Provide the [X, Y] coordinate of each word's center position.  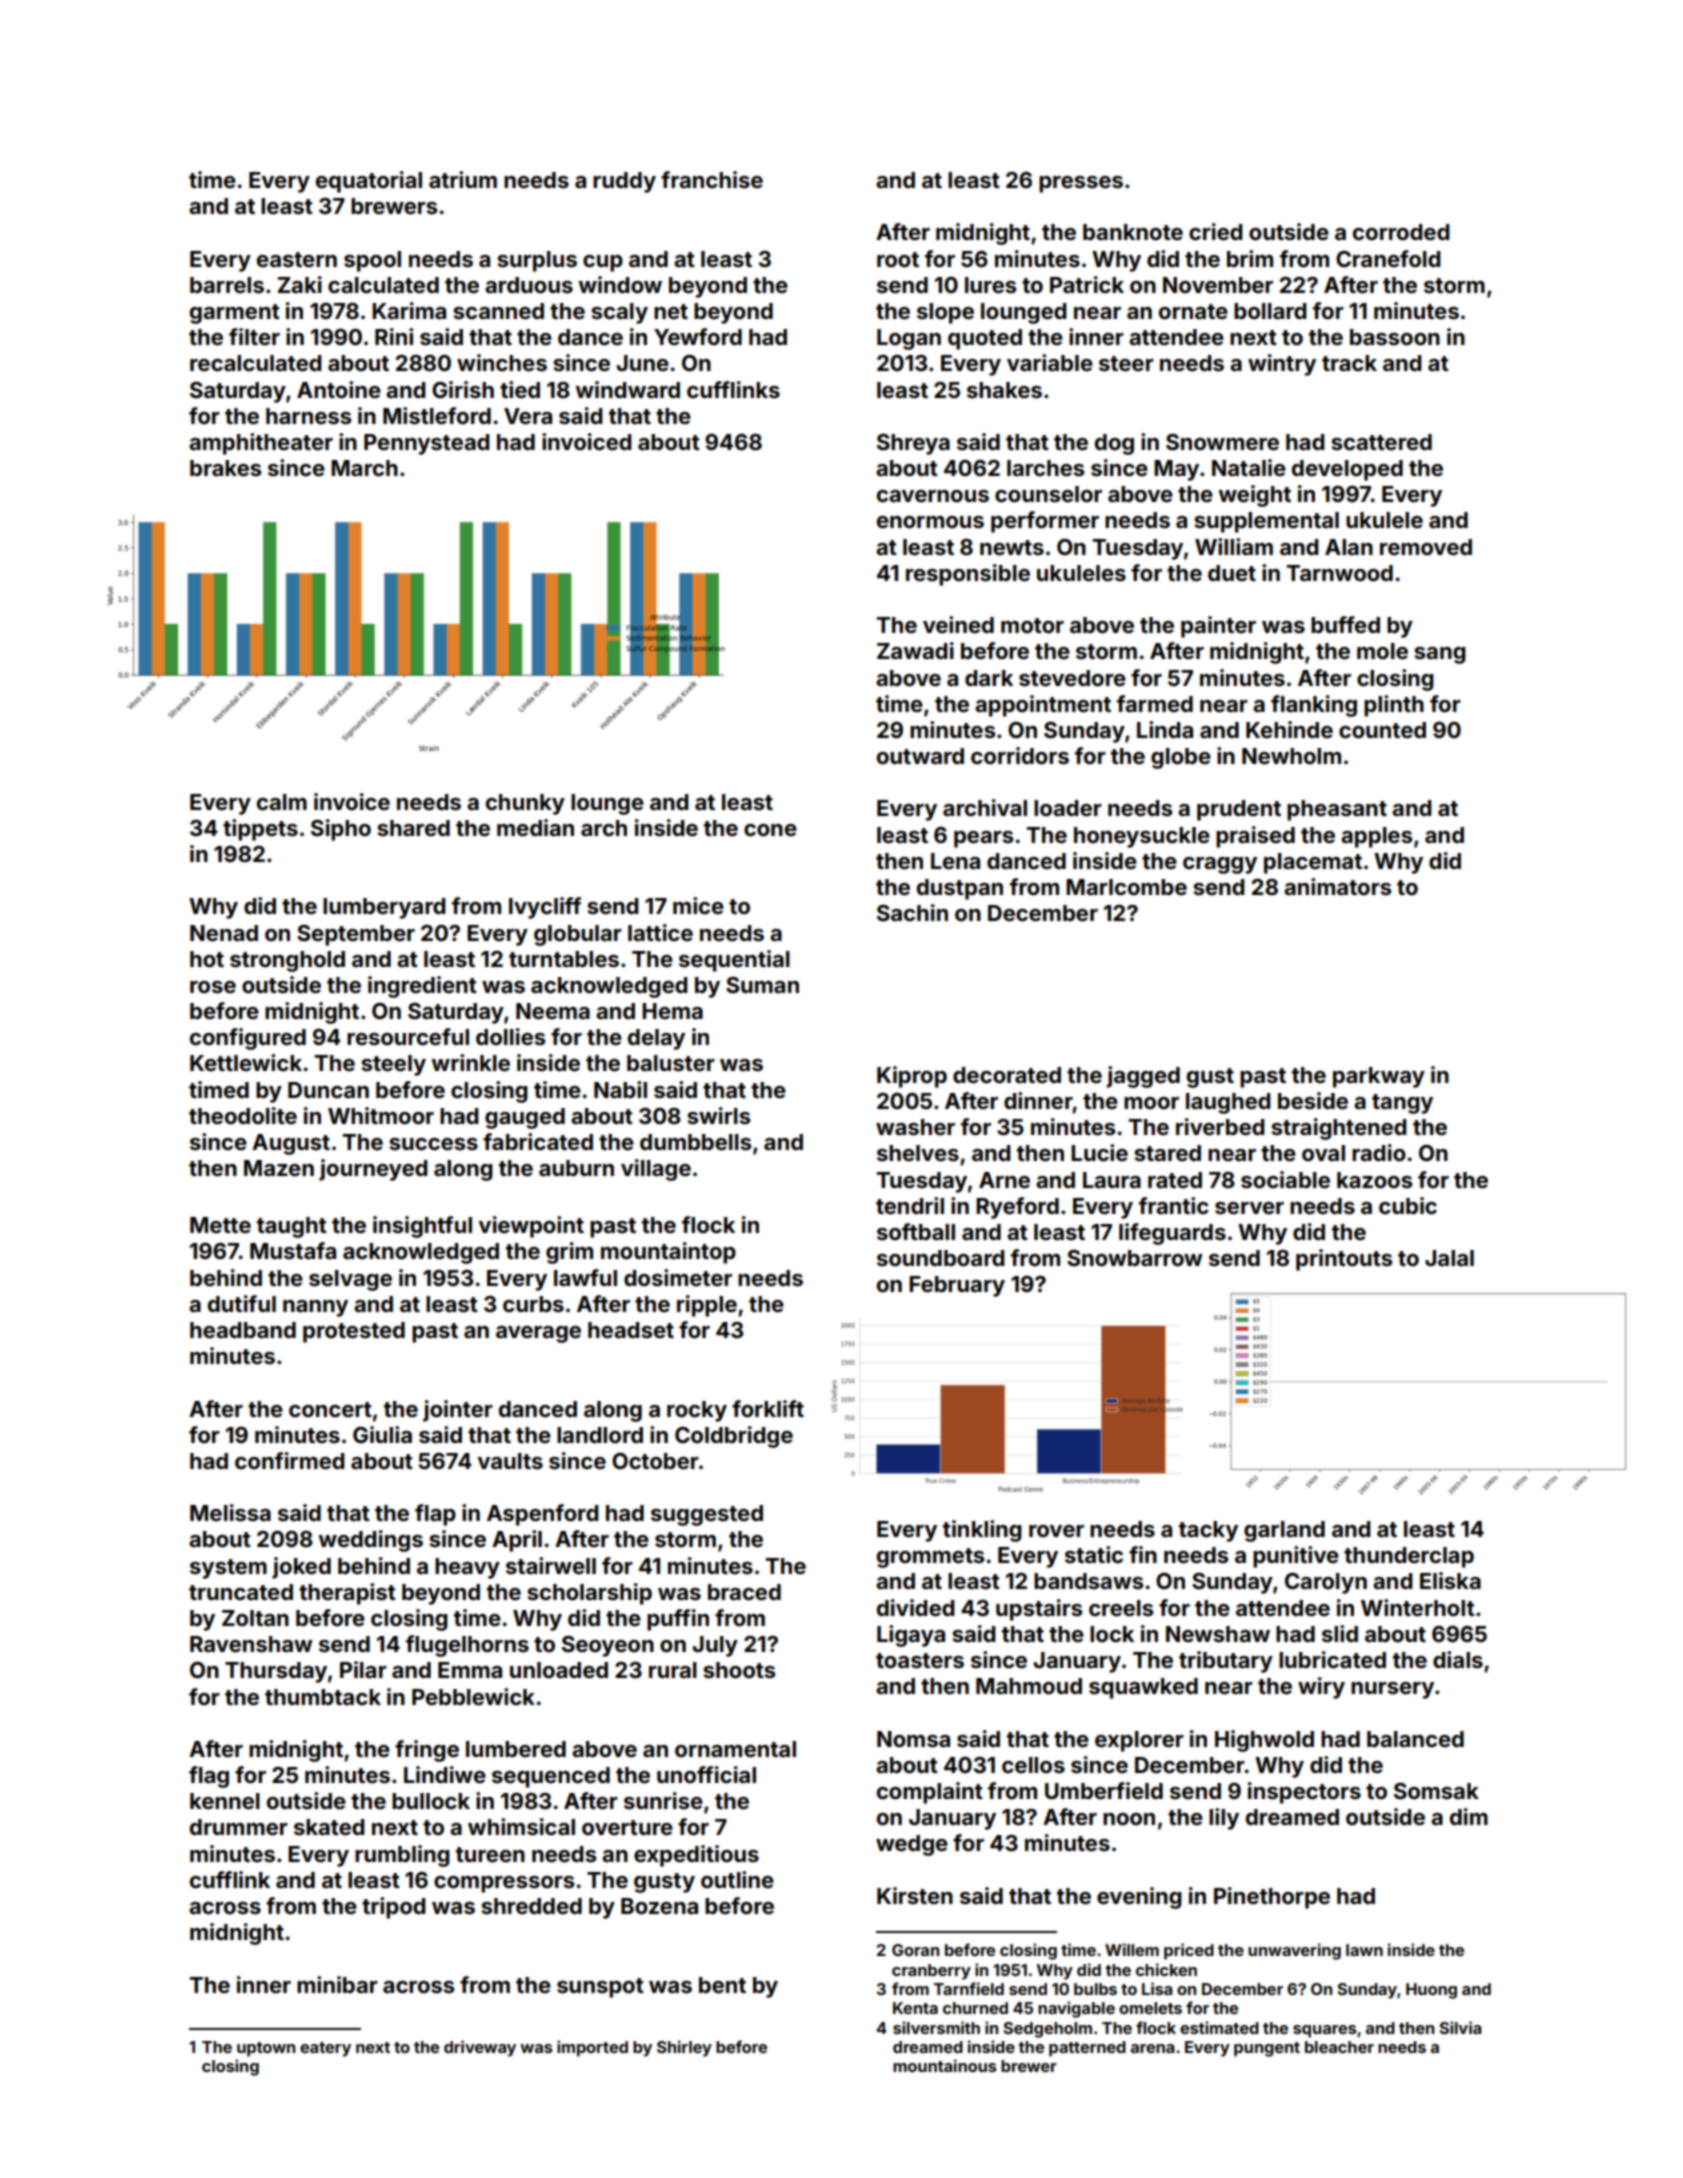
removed [1426, 547]
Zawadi [915, 650]
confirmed [290, 1460]
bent [722, 1985]
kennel [225, 1801]
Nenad [224, 933]
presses [1081, 184]
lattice [660, 932]
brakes [225, 468]
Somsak [1436, 1791]
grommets [930, 1558]
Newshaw [1218, 1634]
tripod [394, 1908]
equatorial [369, 182]
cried [1216, 231]
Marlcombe [1126, 887]
